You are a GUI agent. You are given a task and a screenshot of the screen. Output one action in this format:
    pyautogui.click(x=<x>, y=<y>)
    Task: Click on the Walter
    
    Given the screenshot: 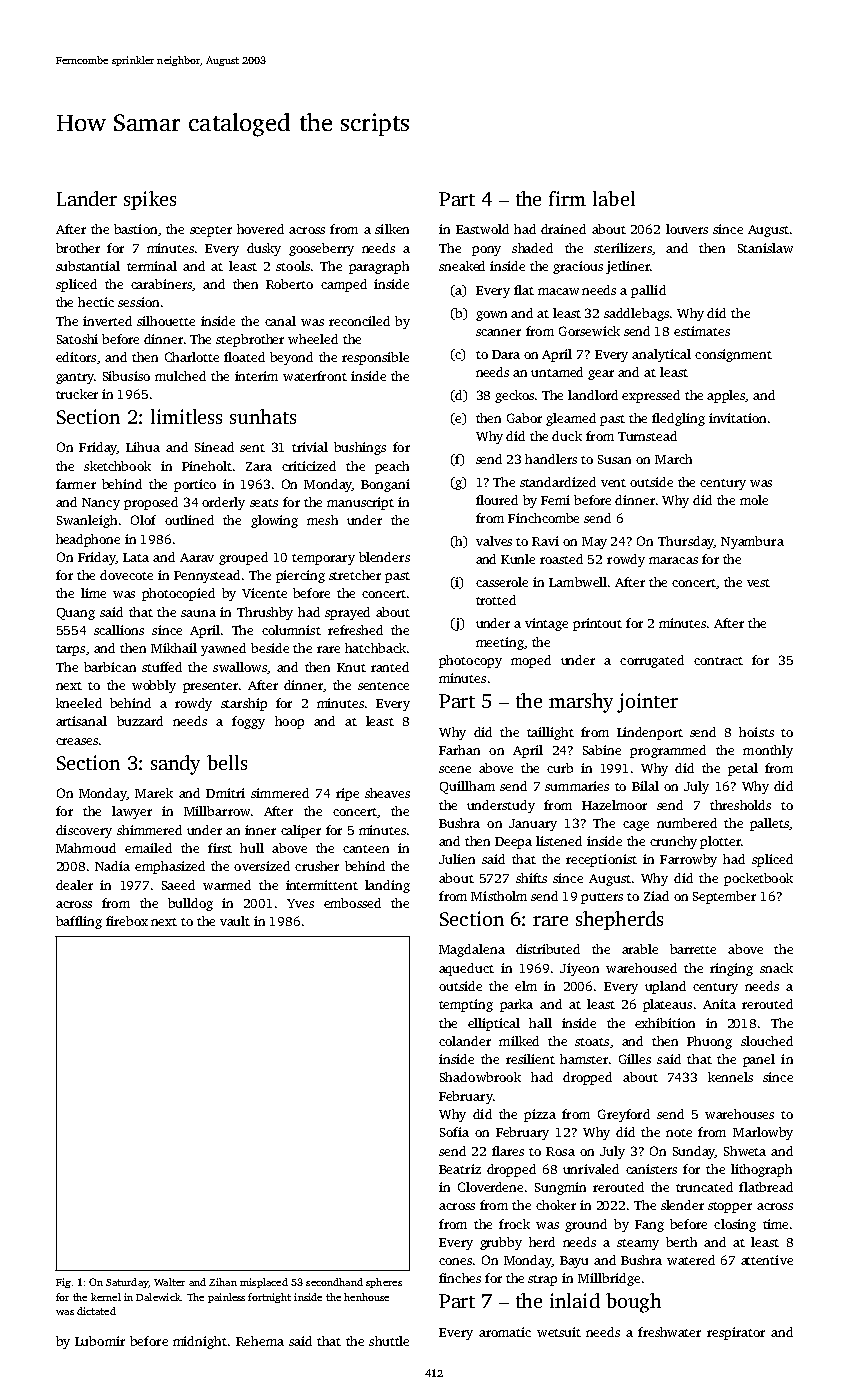 What is the action you would take?
    pyautogui.click(x=169, y=1282)
